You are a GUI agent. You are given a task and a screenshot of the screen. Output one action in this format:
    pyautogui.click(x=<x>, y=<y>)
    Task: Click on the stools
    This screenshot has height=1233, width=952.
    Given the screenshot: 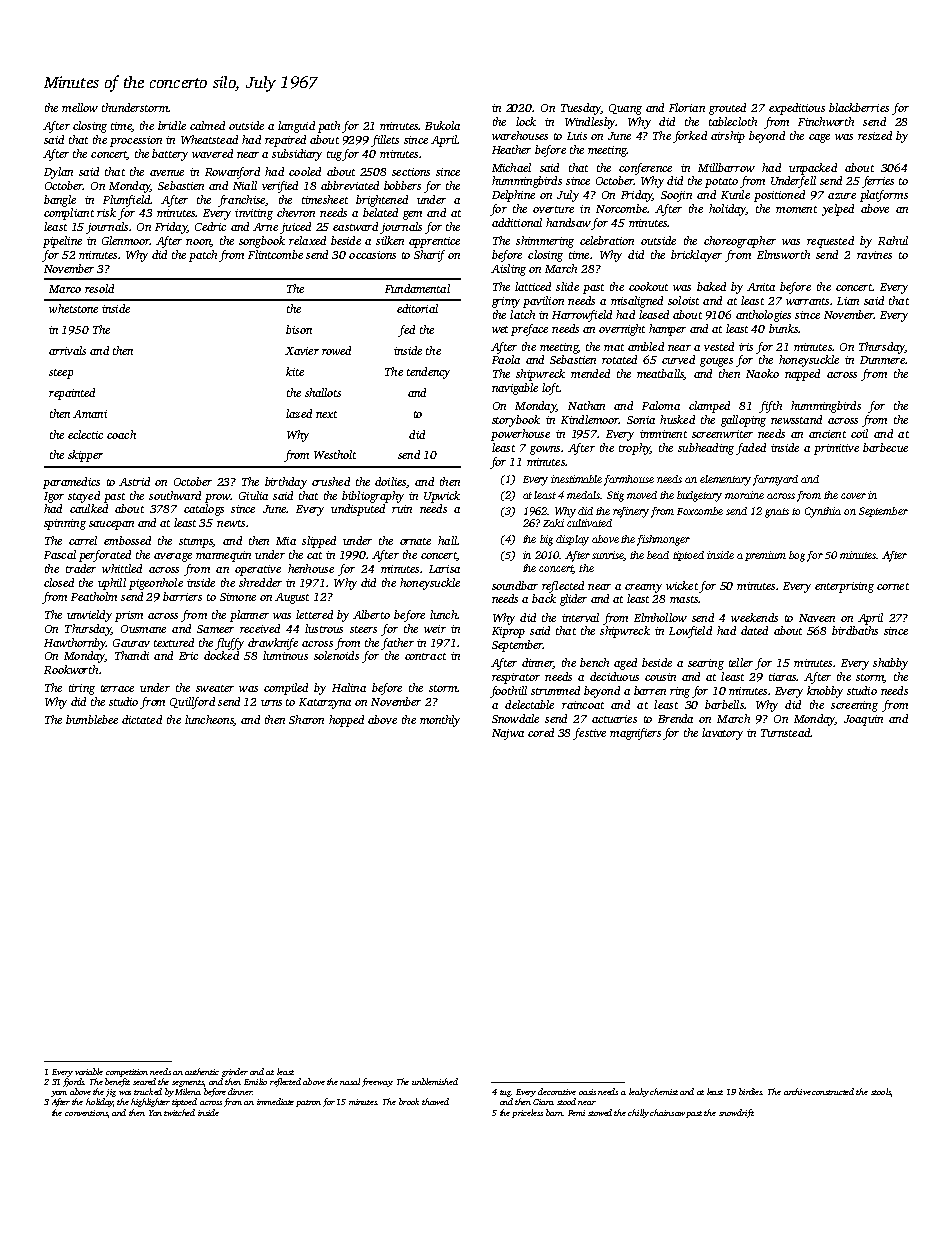 What is the action you would take?
    pyautogui.click(x=881, y=1091)
